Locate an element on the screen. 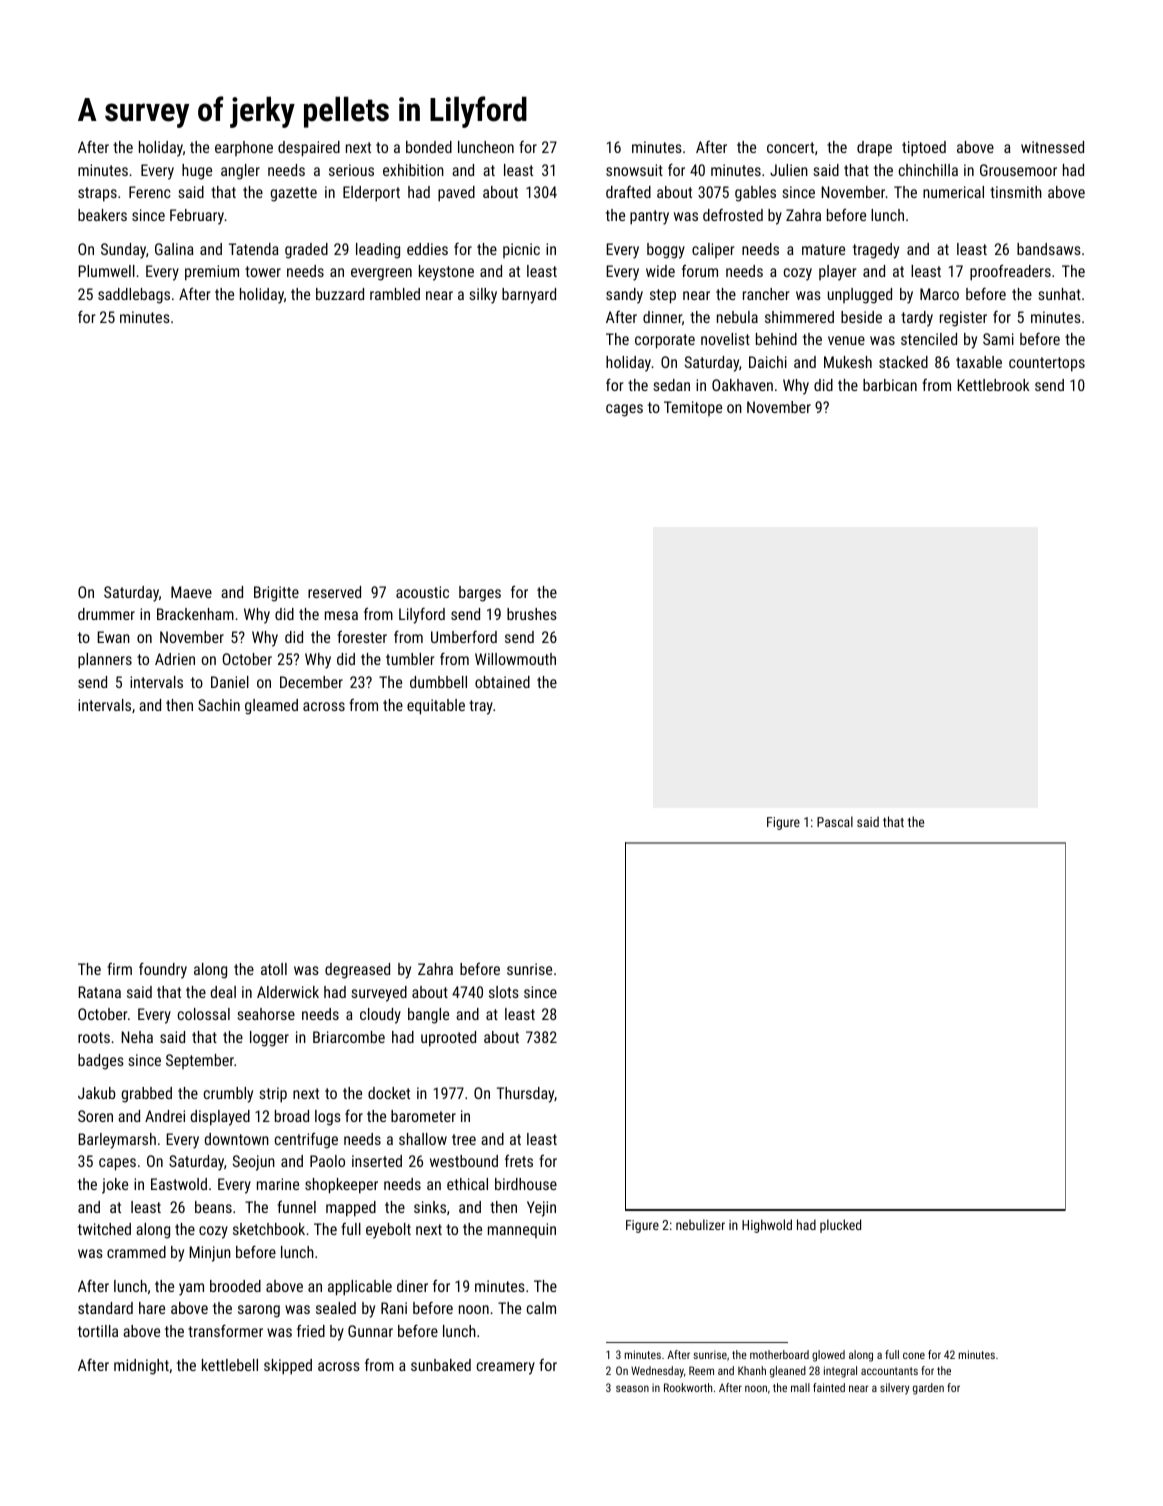 The image size is (1163, 1506). buzzard is located at coordinates (340, 294).
